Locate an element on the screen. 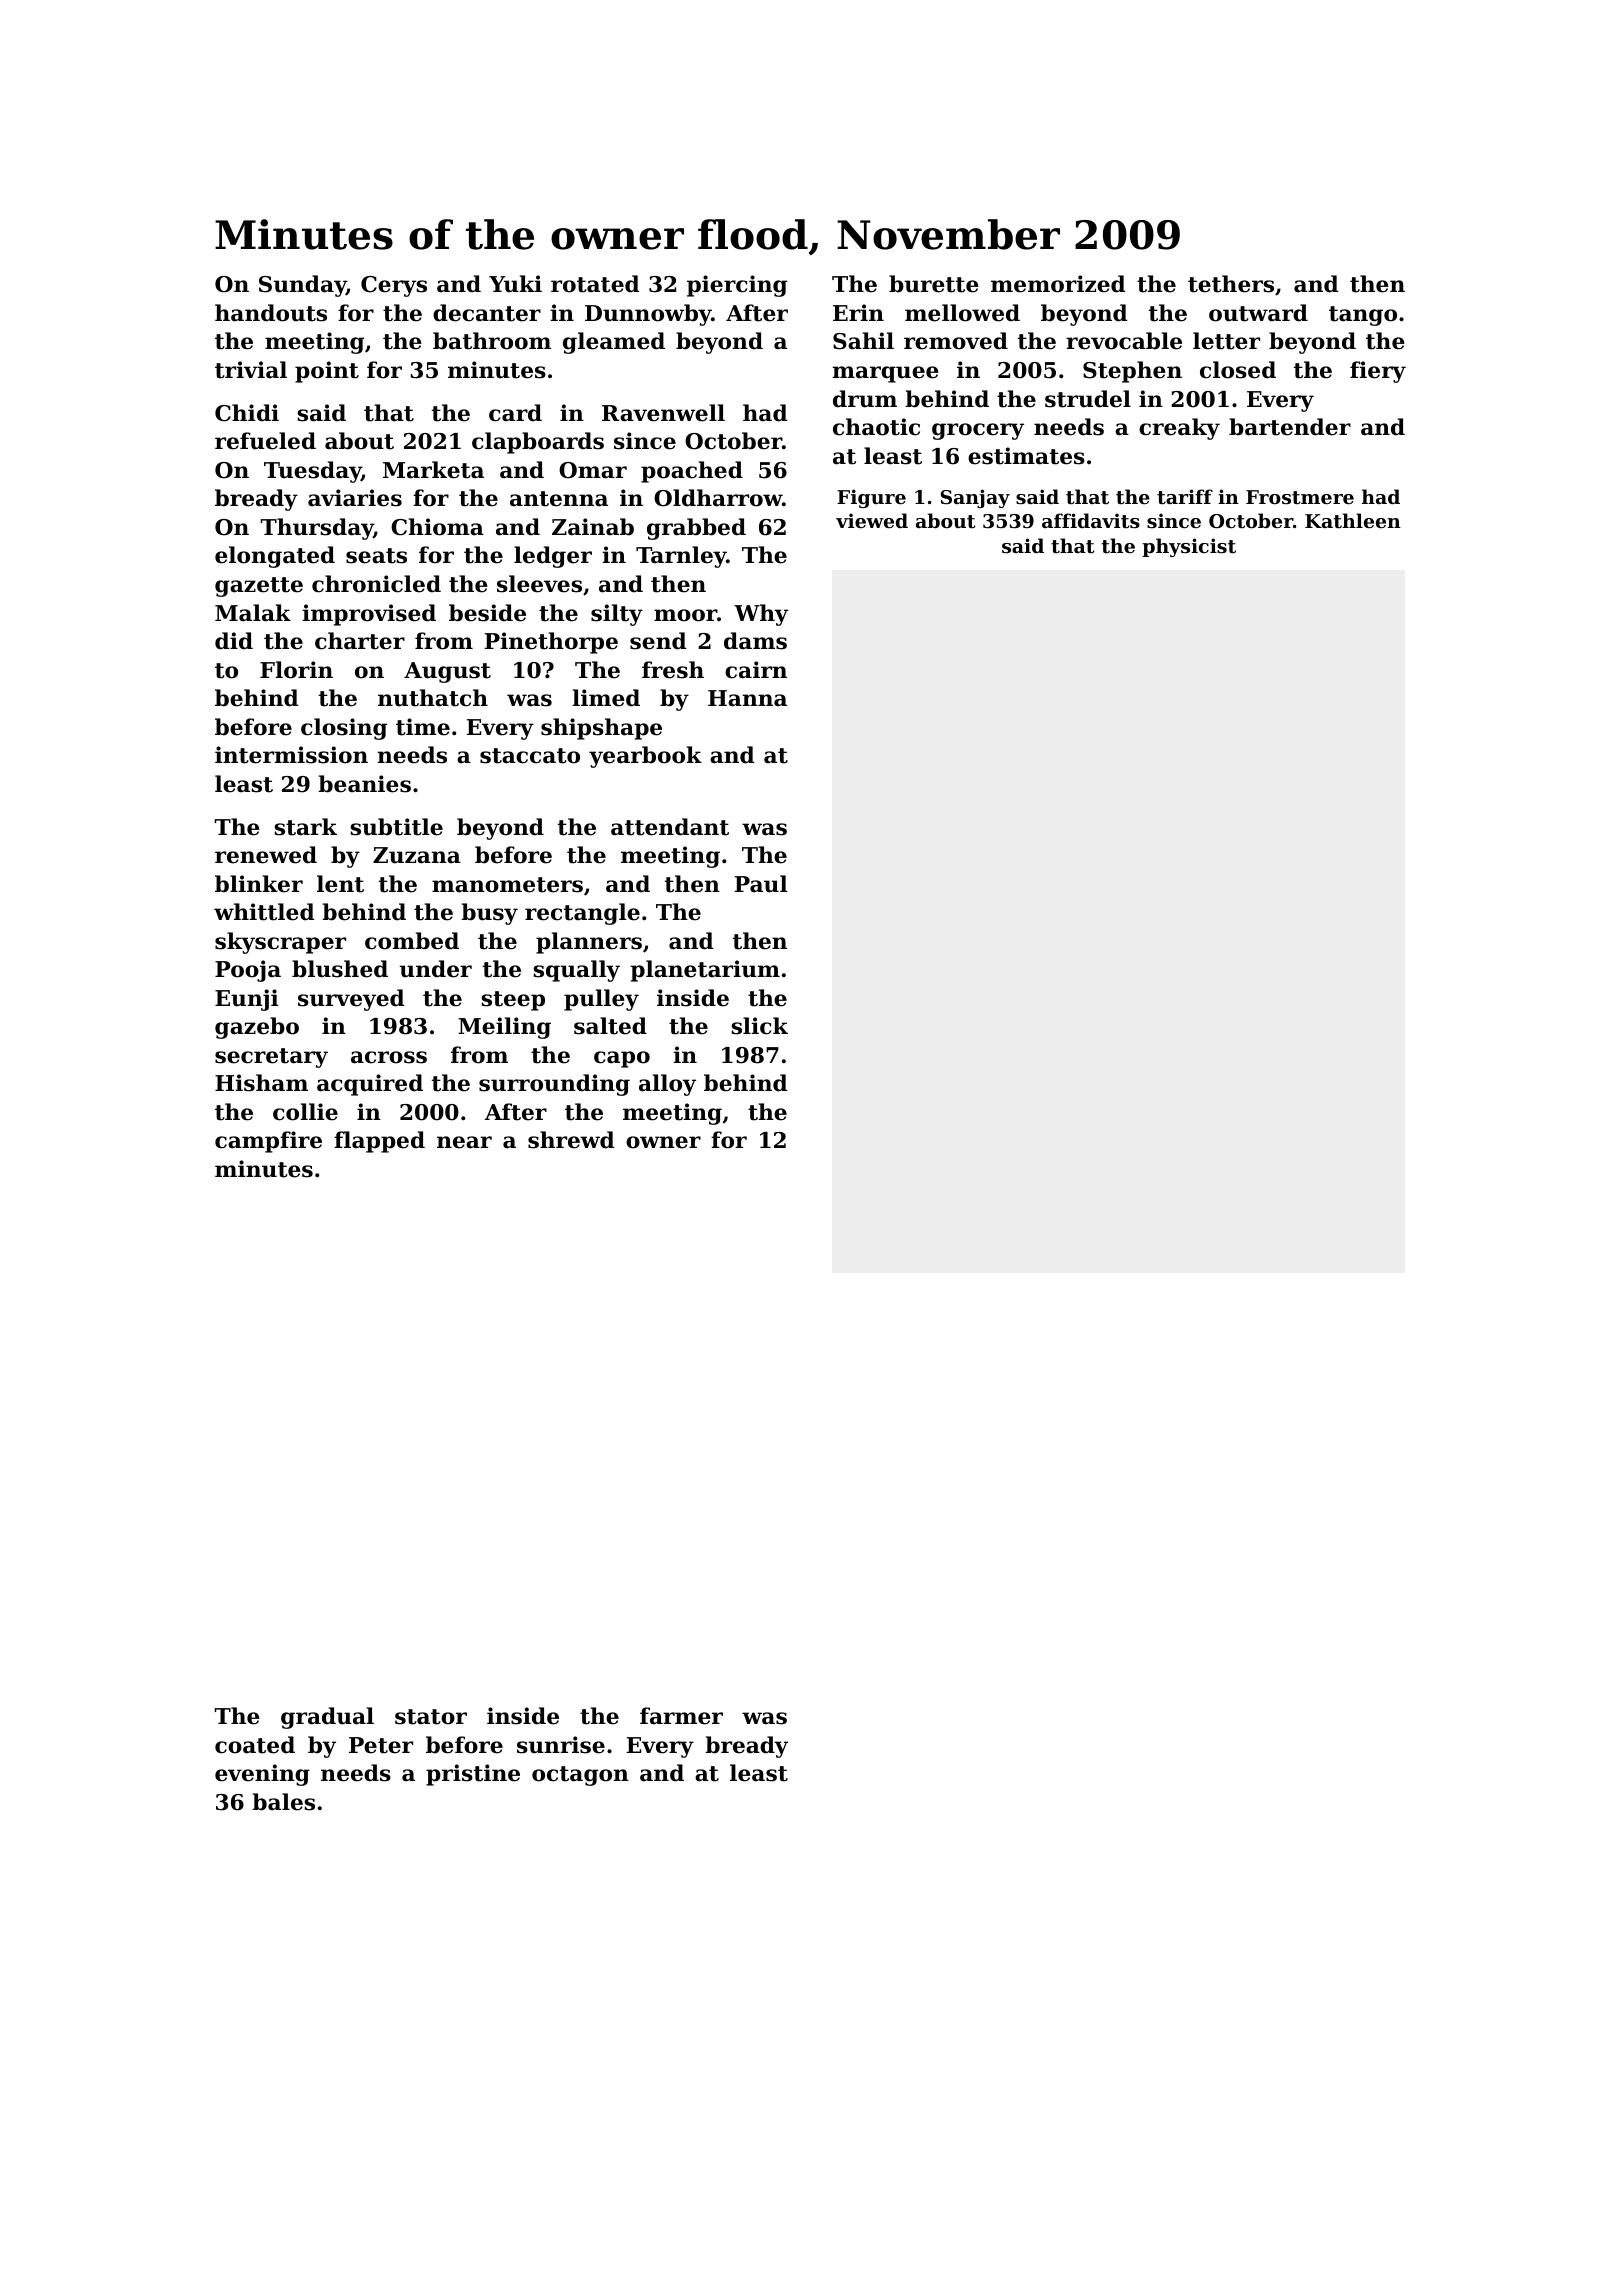  octagon is located at coordinates (580, 1776).
